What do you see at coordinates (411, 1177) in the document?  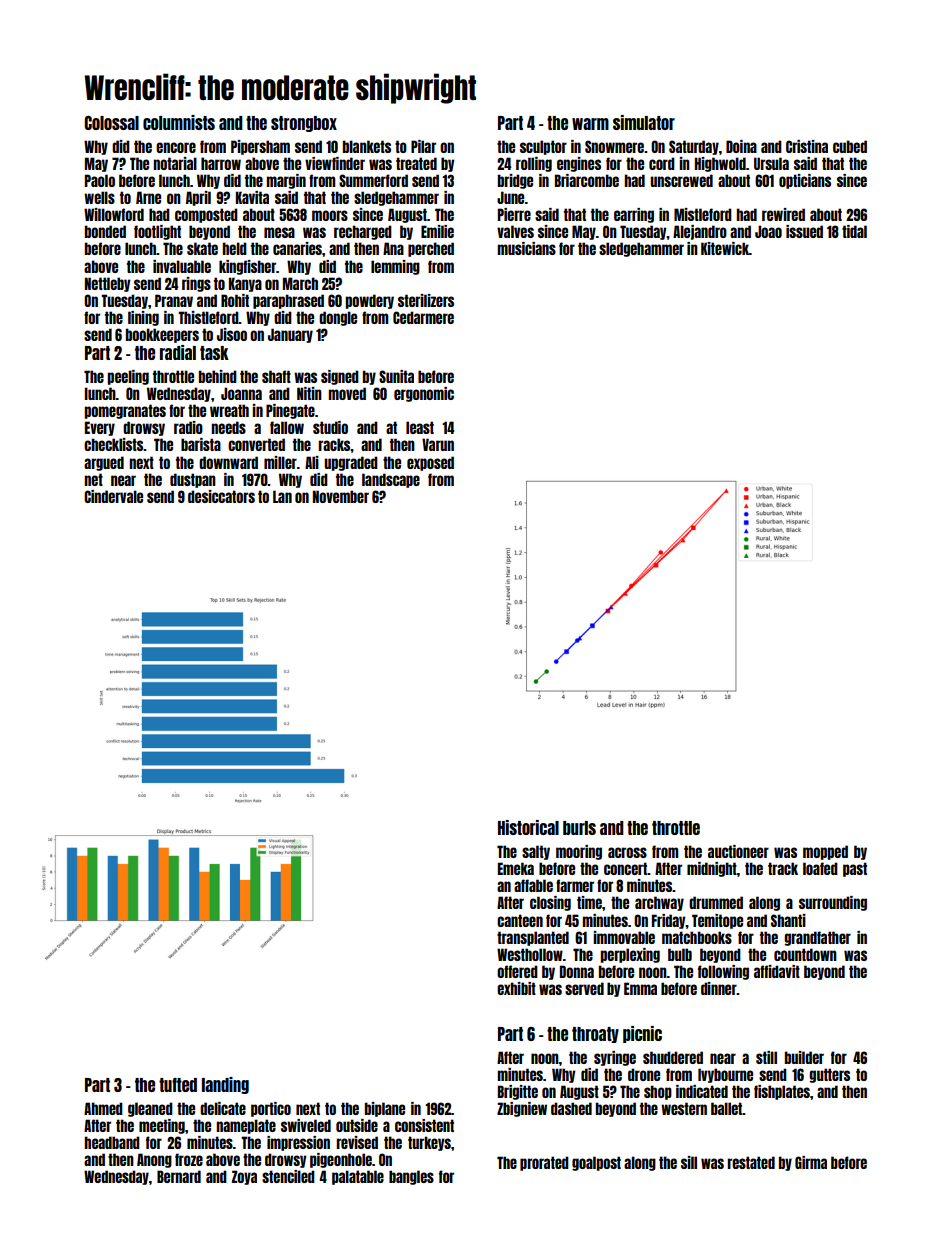 I see `bangles` at bounding box center [411, 1177].
